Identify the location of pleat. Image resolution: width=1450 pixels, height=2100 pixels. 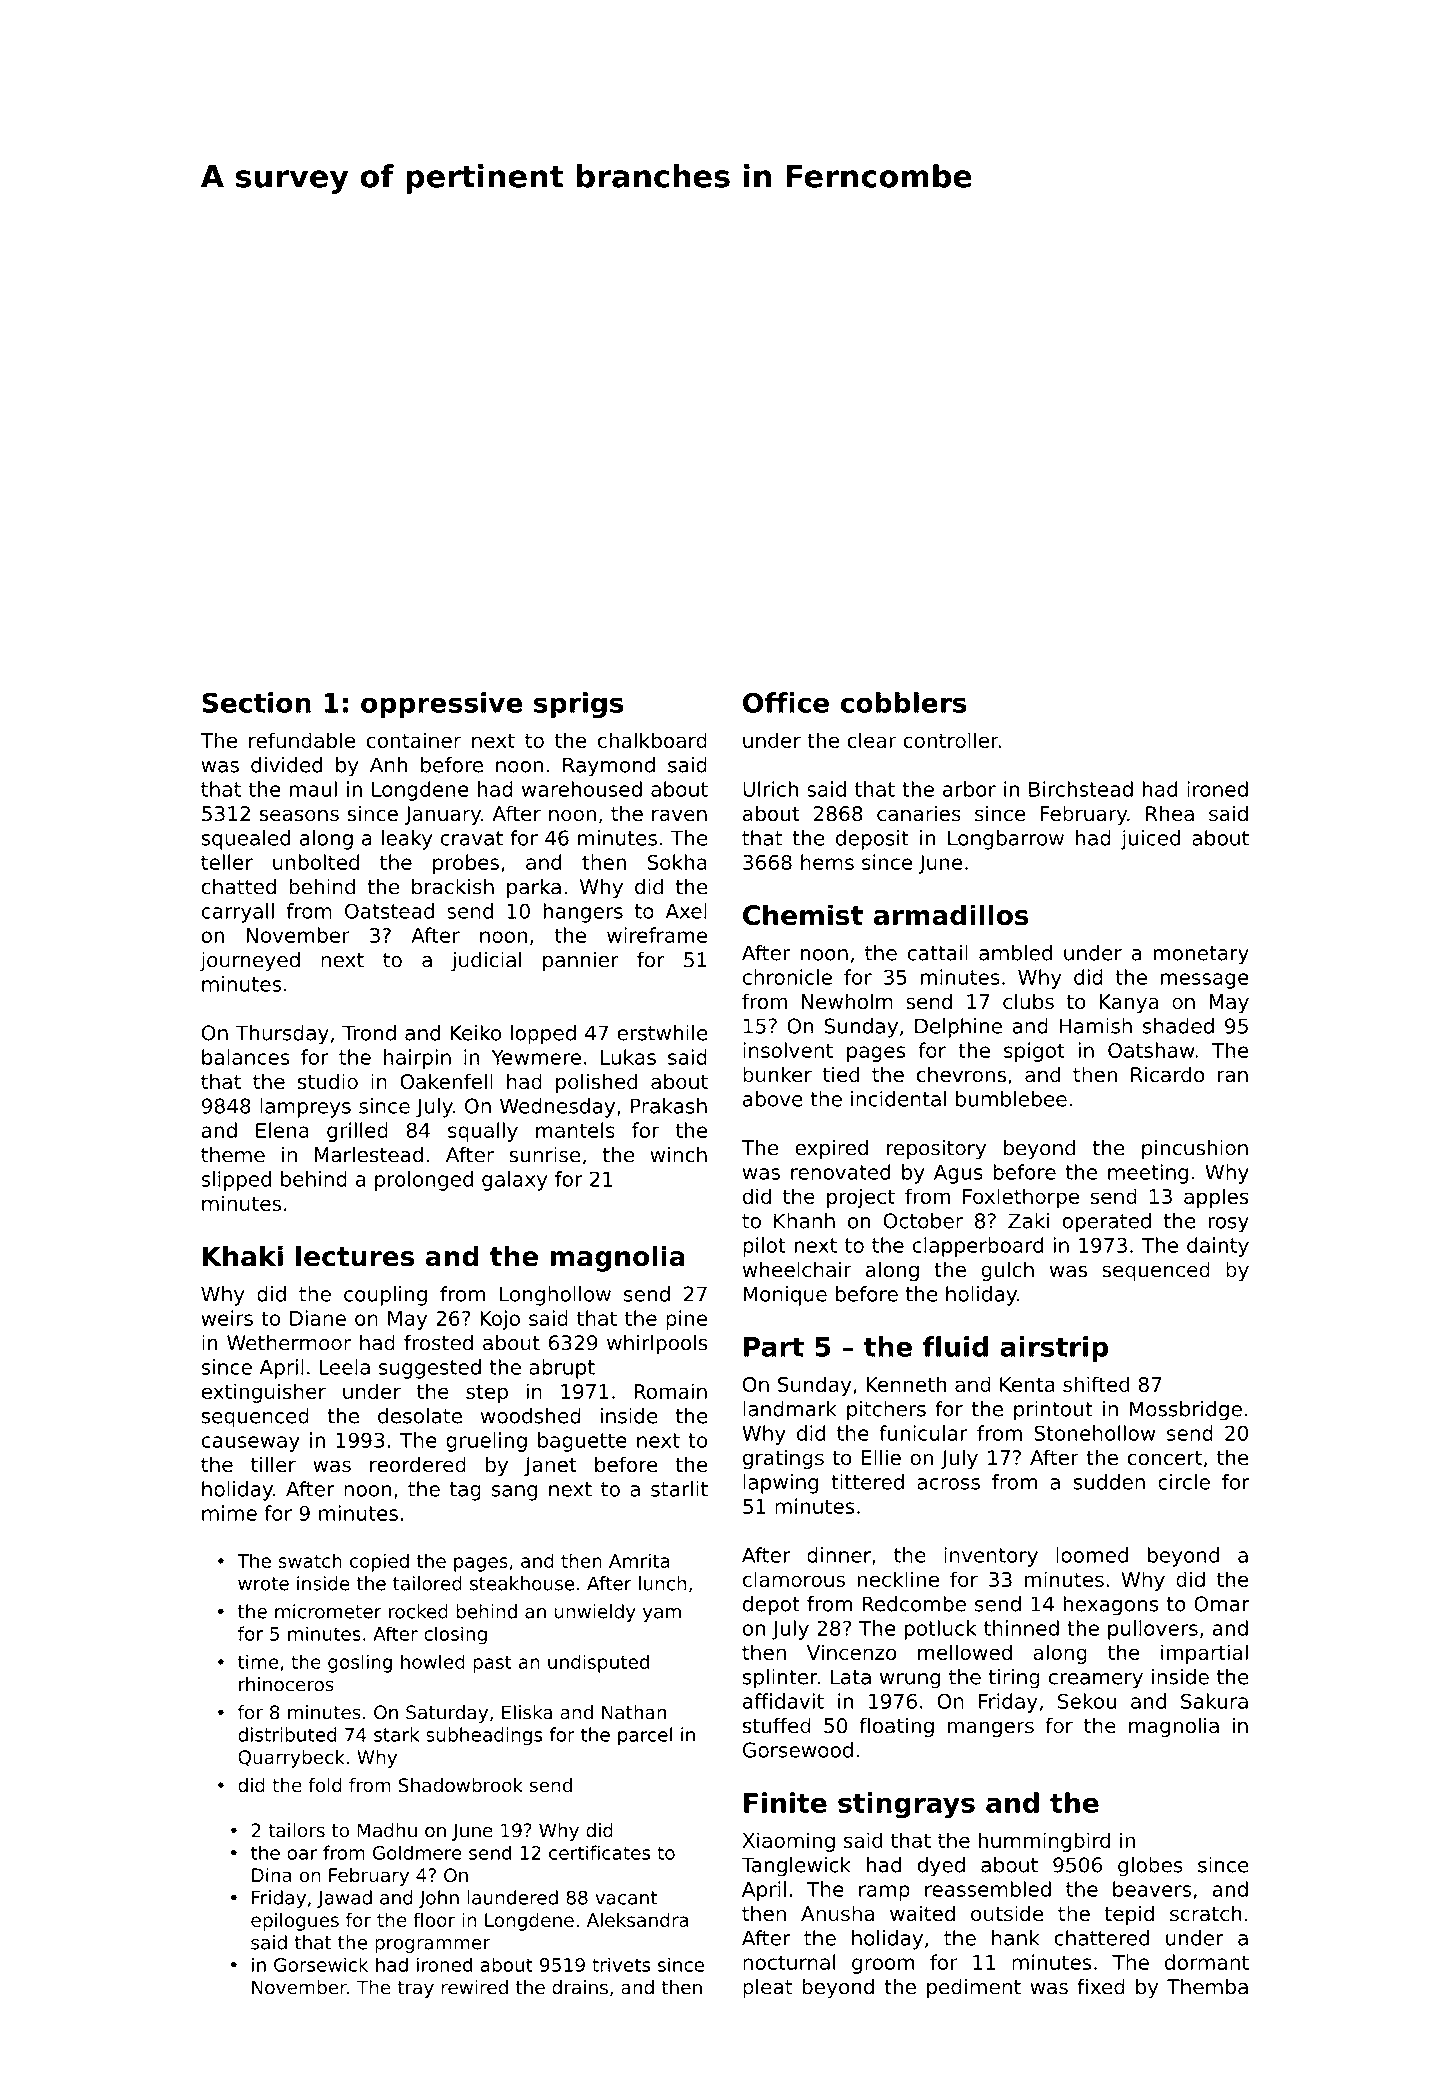
(767, 1989).
